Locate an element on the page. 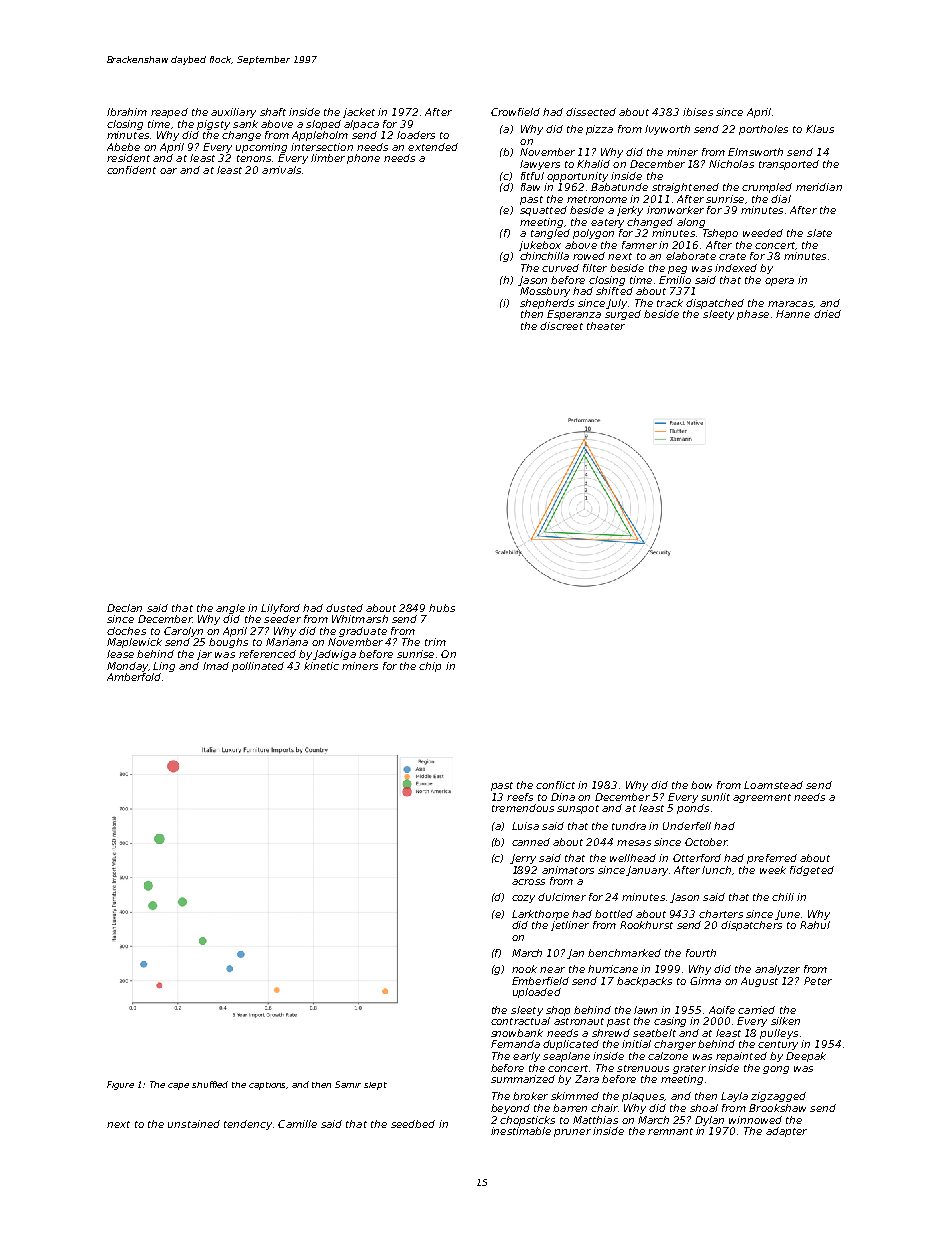 This document has width=952, height=1233. cape is located at coordinates (178, 1086).
